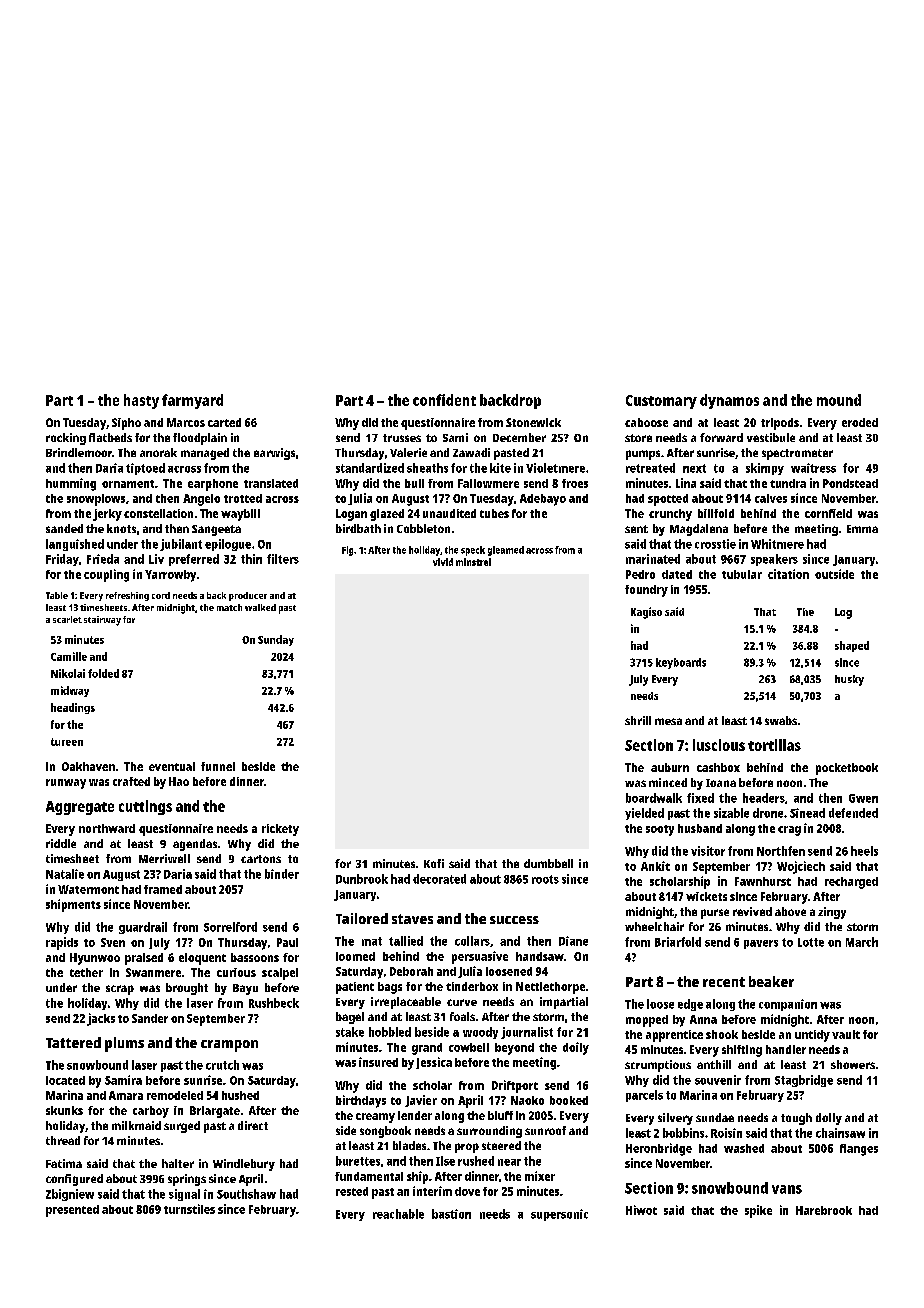 This page has width=924, height=1308. Describe the element at coordinates (189, 1209) in the page. I see `turnstiles` at that location.
